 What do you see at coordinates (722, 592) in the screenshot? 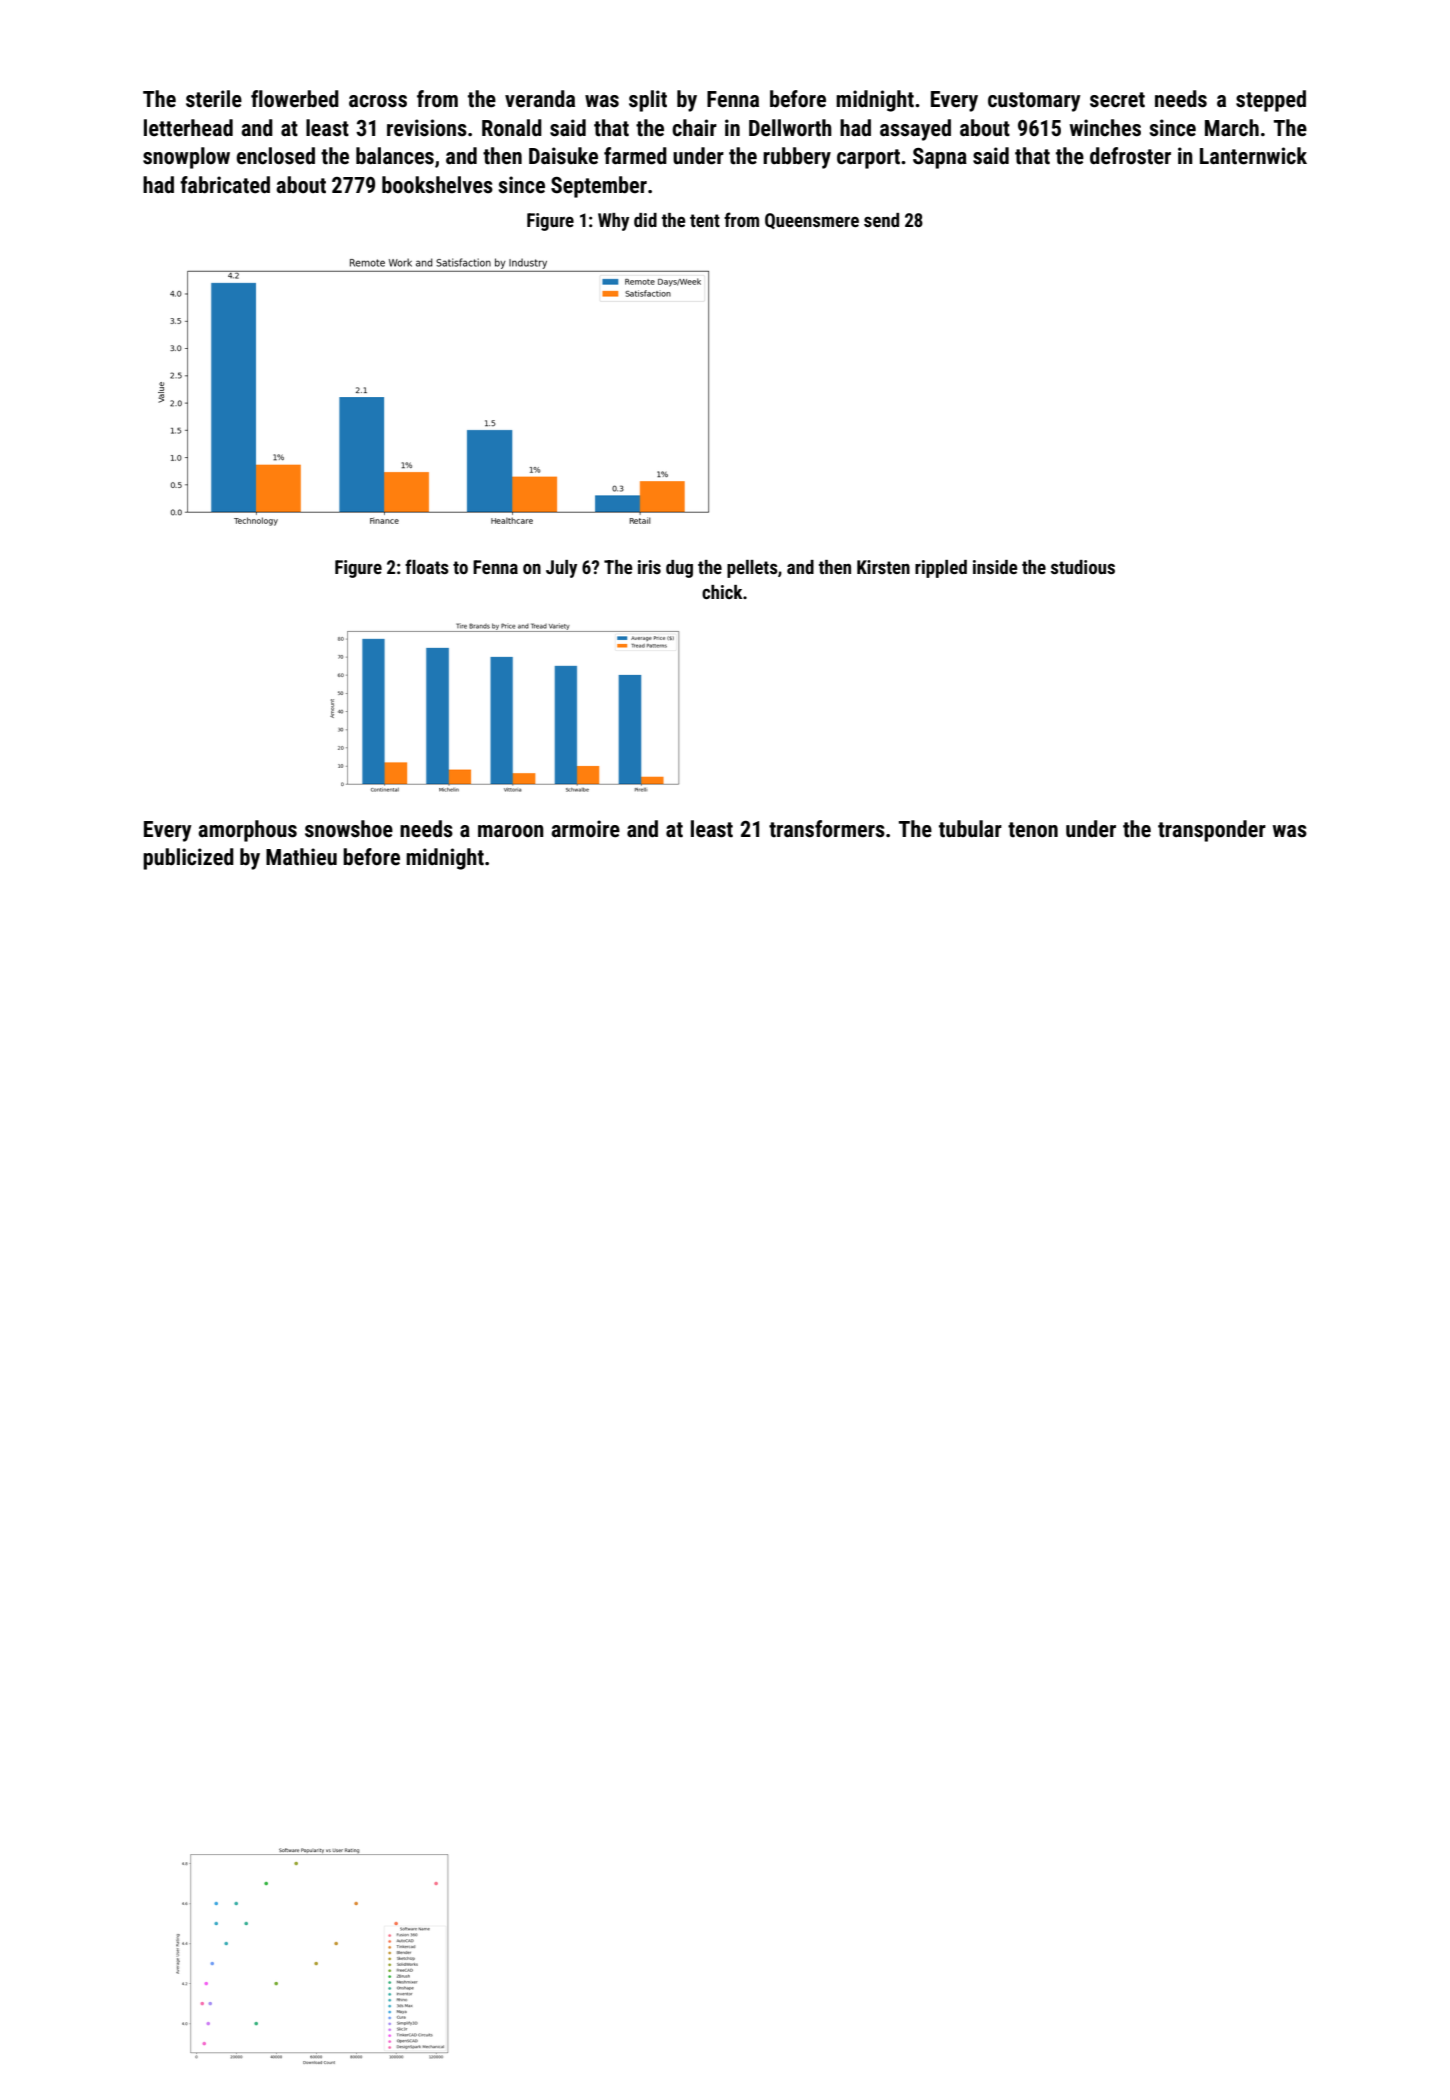
I see `chick` at bounding box center [722, 592].
